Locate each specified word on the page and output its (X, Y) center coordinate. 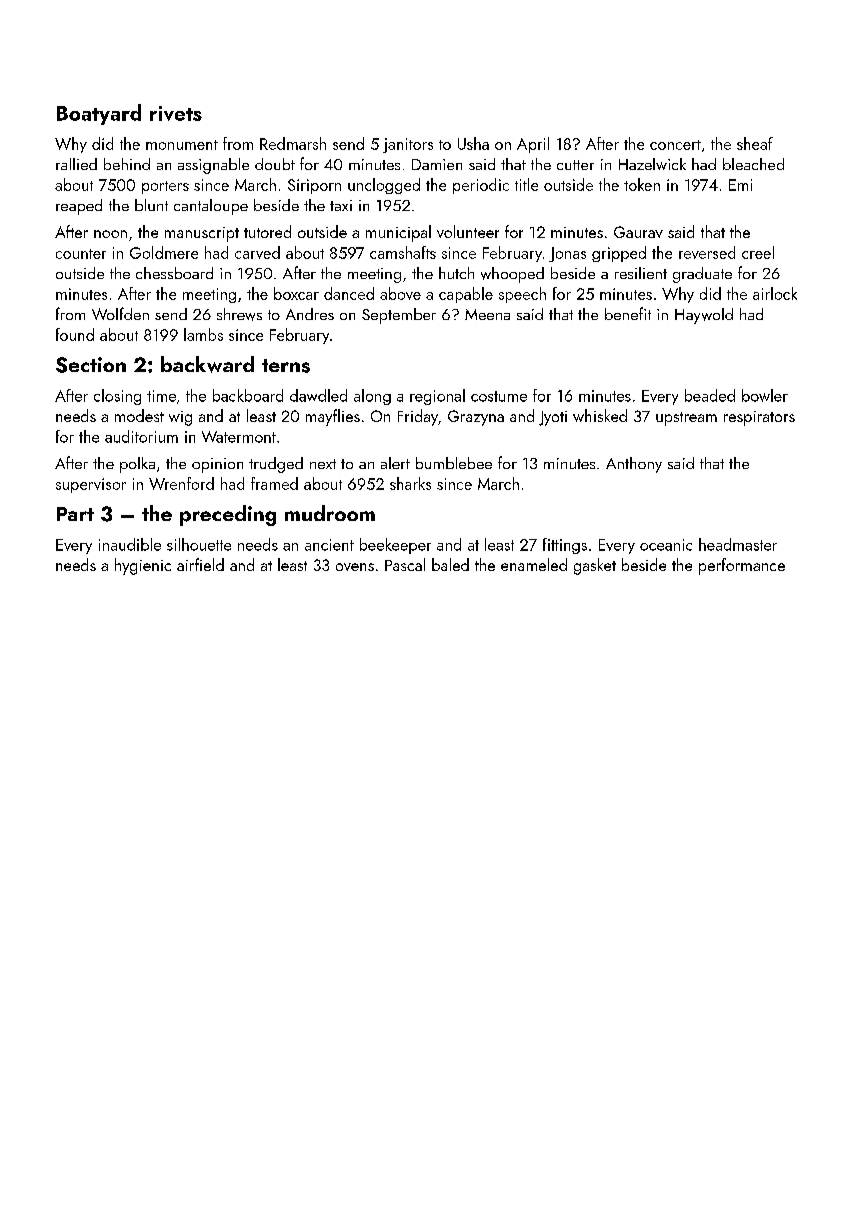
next (323, 464)
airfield (200, 564)
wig (180, 418)
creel (758, 252)
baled (450, 564)
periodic (481, 186)
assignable (213, 166)
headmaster (738, 544)
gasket (595, 566)
